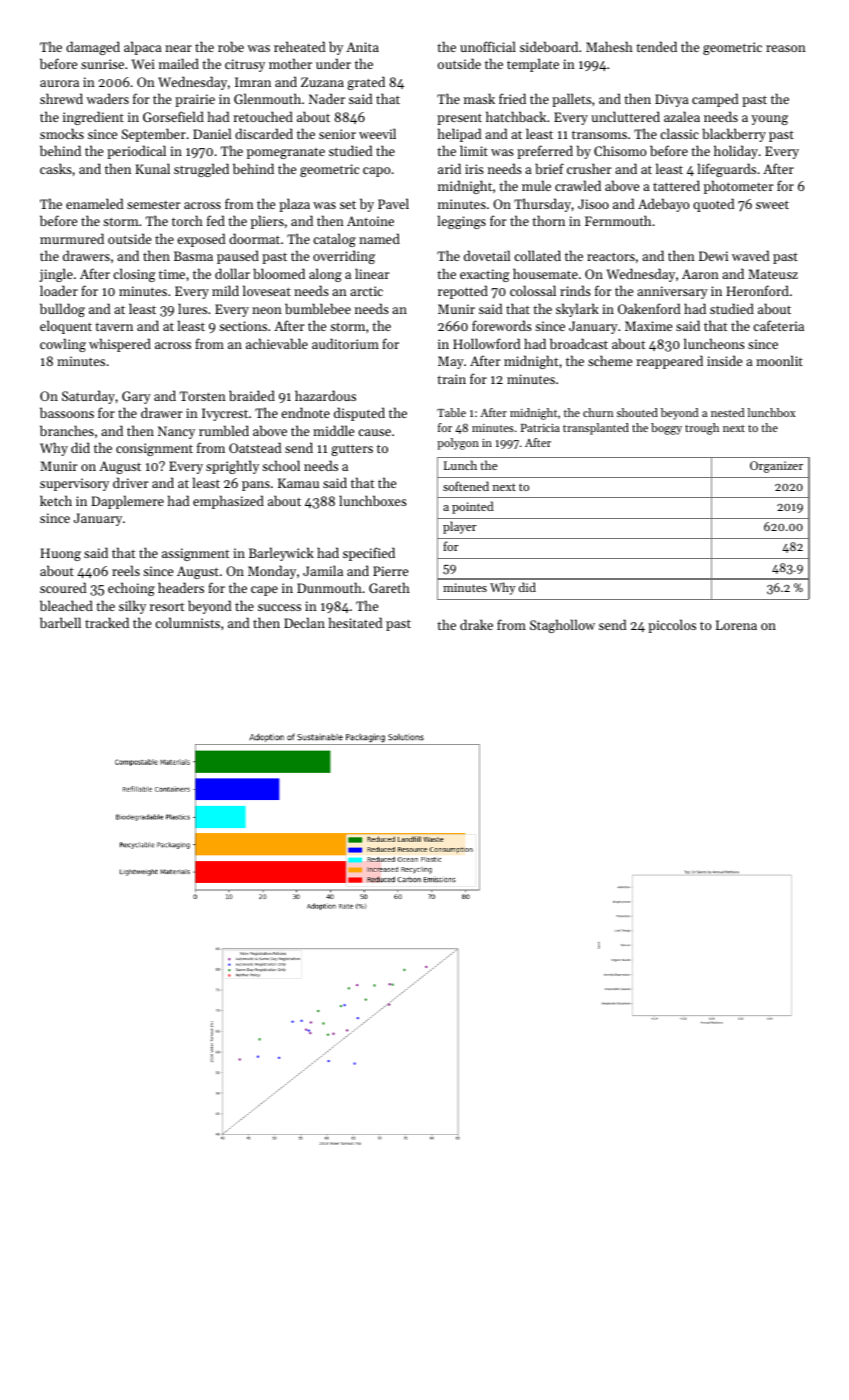 This screenshot has width=849, height=1400. Describe the element at coordinates (356, 622) in the screenshot. I see `hesitated` at that location.
